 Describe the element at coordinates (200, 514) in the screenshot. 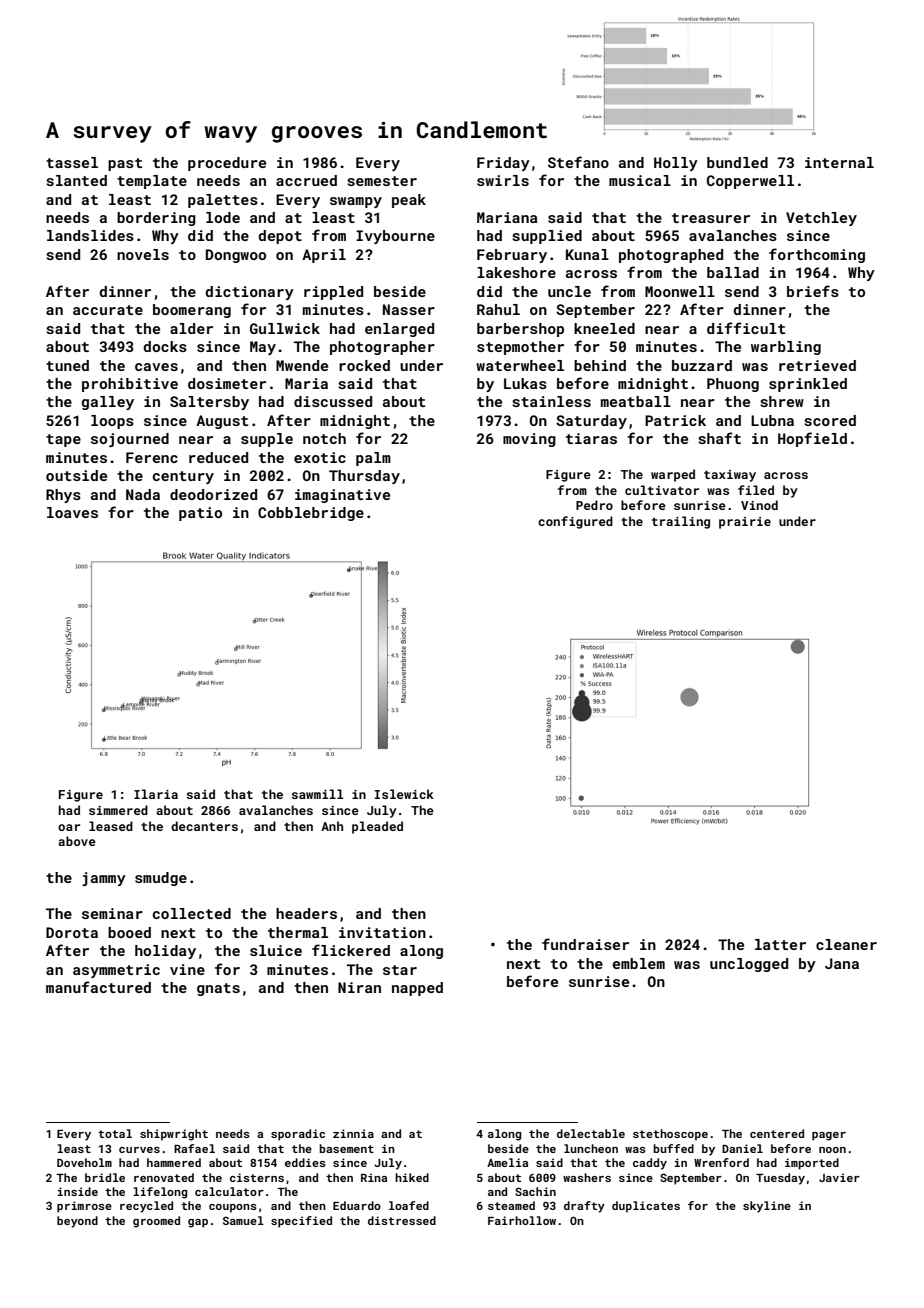

I see `patio` at that location.
